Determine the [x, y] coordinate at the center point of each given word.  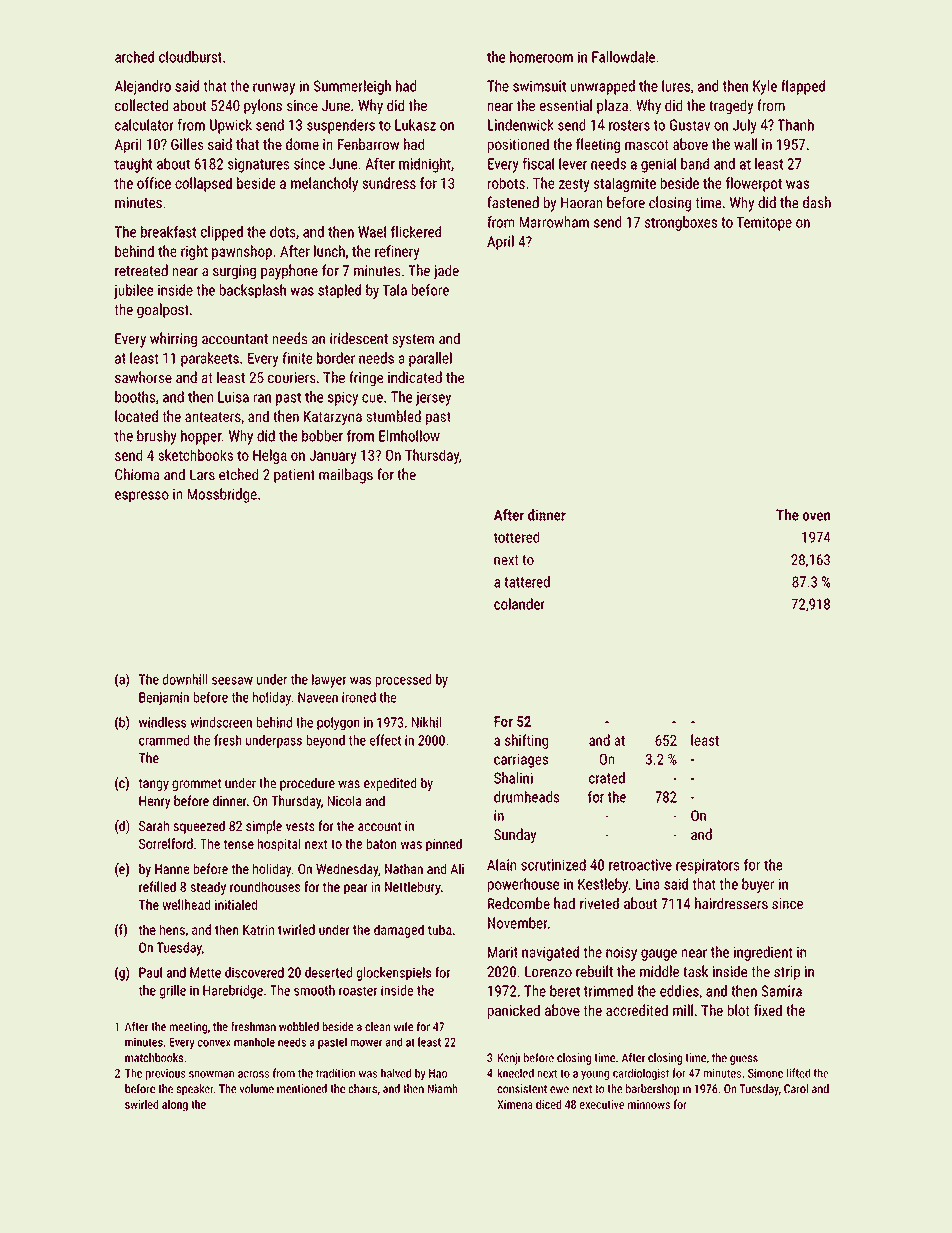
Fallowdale [623, 57]
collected [141, 105]
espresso [142, 497]
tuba [440, 929]
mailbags [346, 476]
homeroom [541, 57]
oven [816, 516]
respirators [708, 866]
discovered [254, 972]
